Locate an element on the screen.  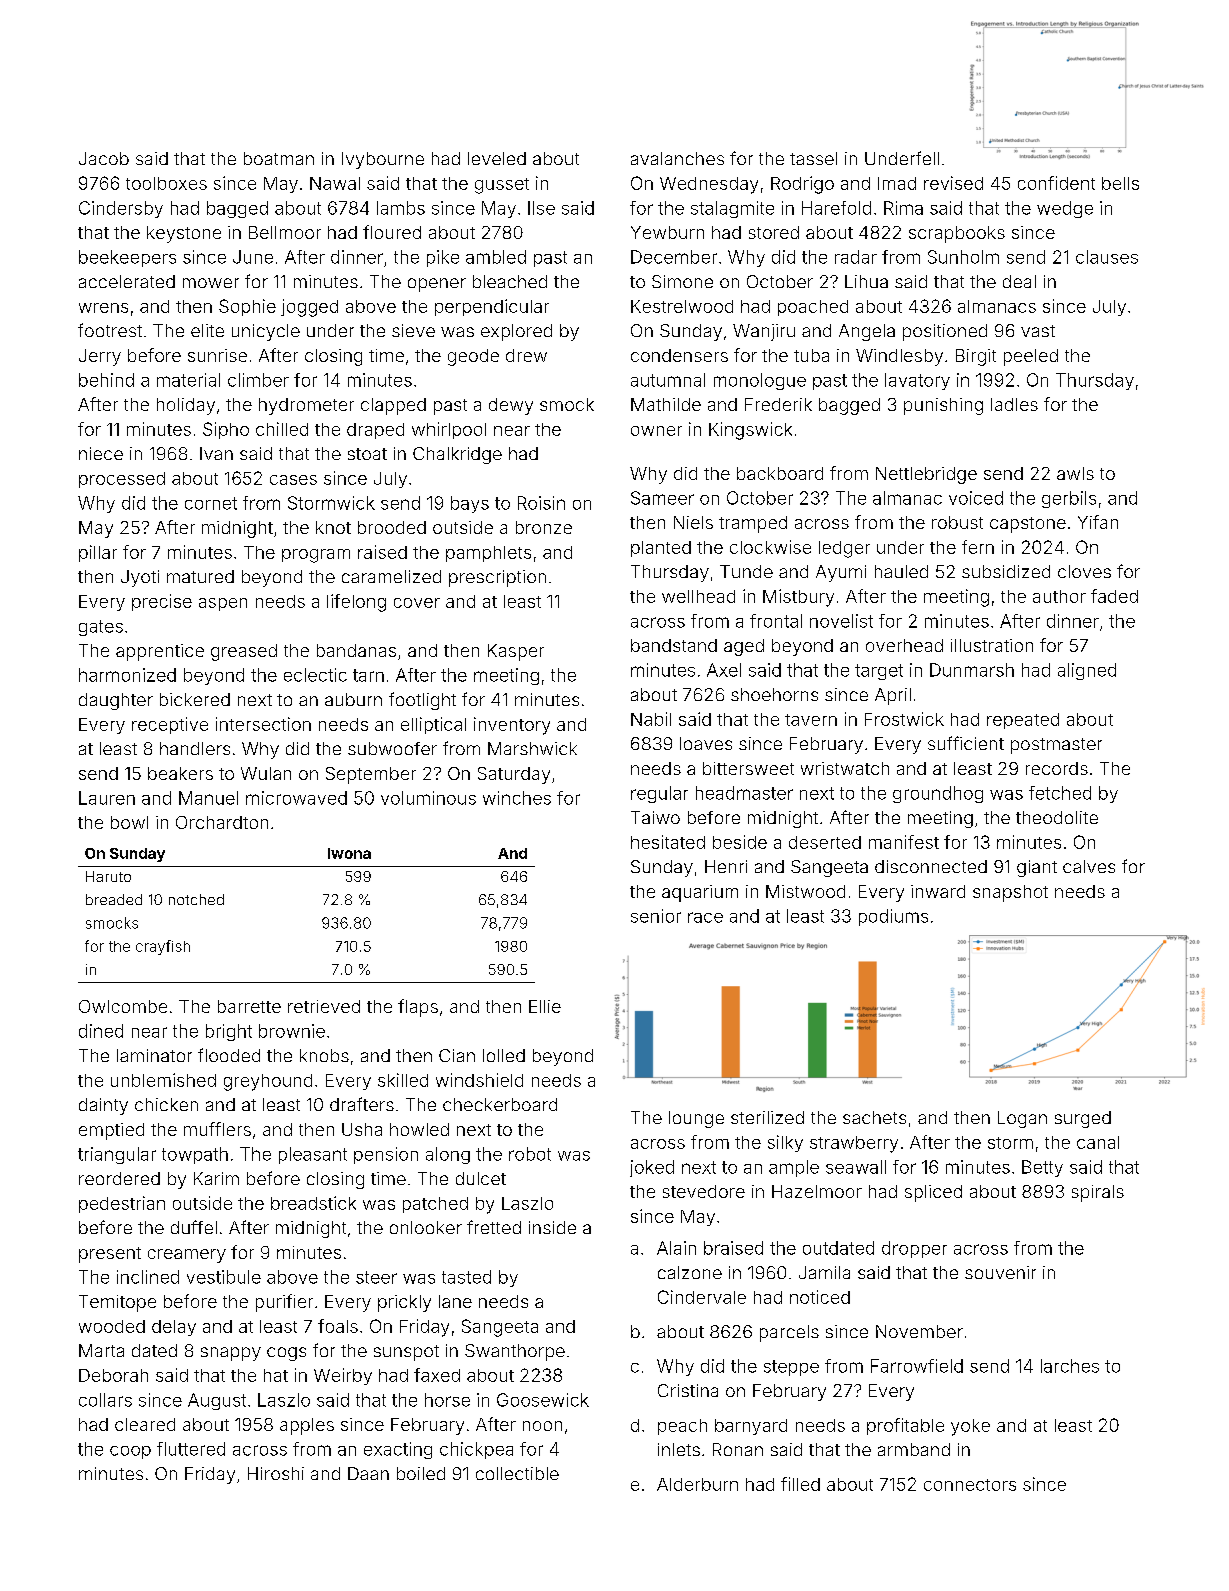
coop is located at coordinates (130, 1452).
